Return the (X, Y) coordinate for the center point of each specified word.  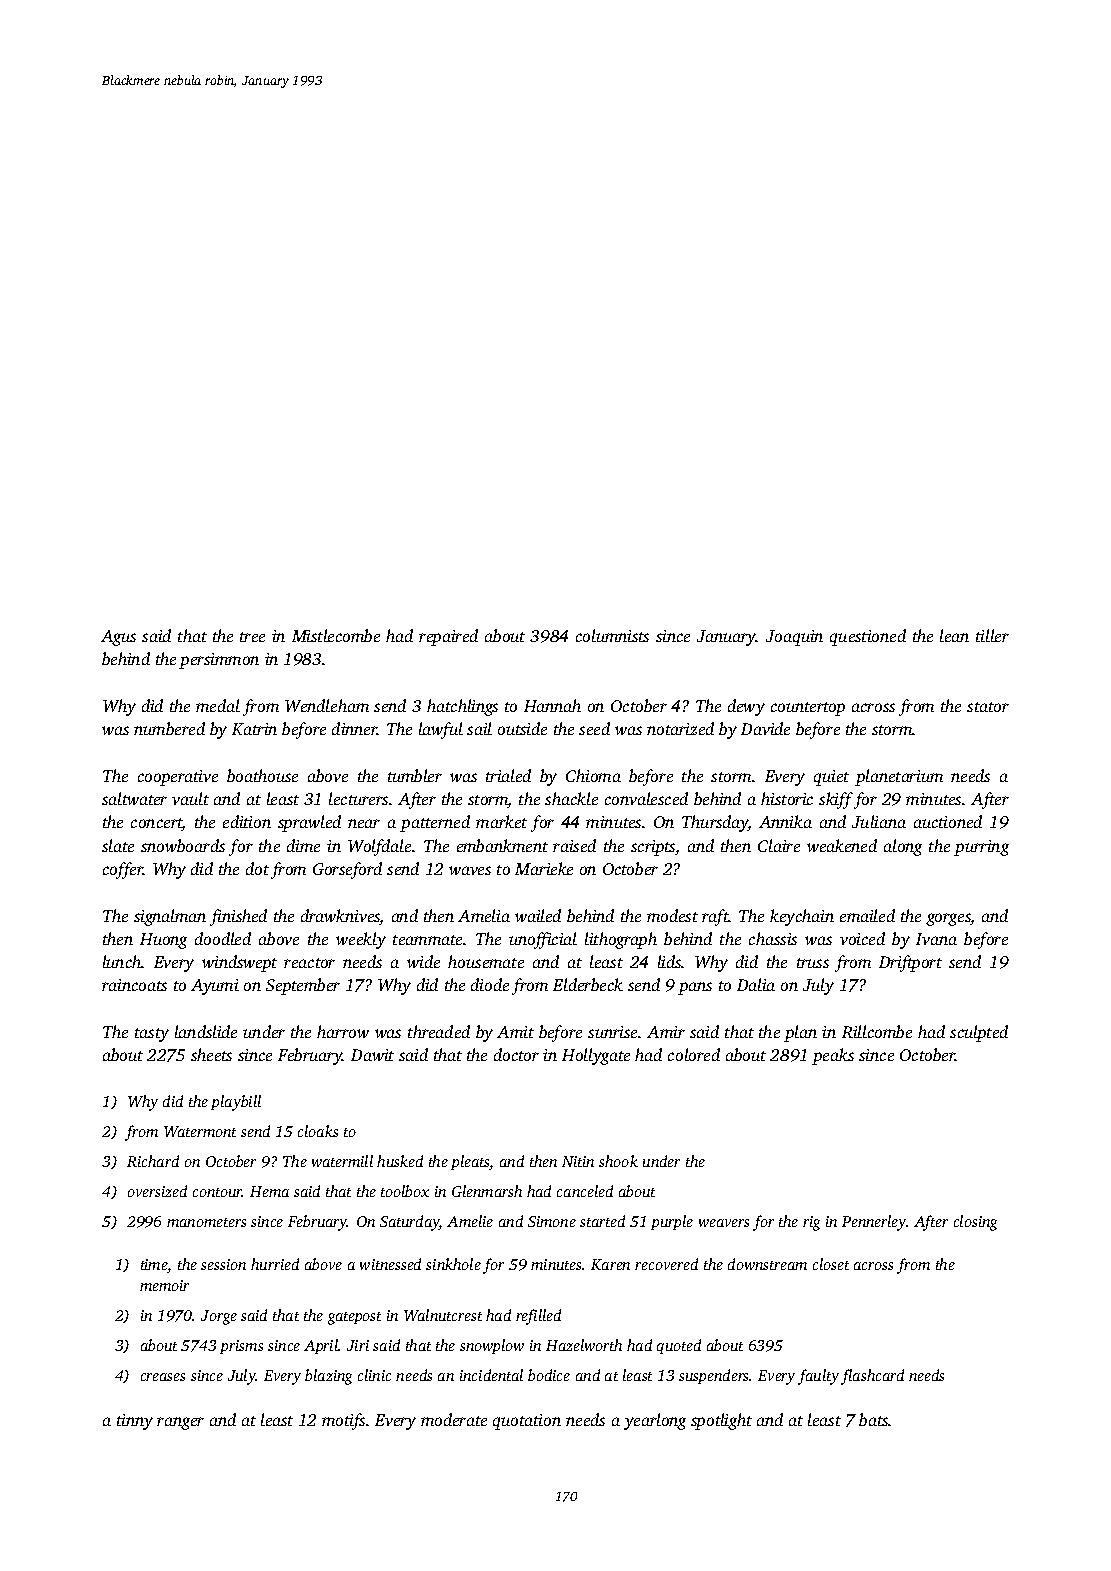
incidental (491, 1375)
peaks (833, 1056)
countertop (808, 709)
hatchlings (462, 707)
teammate (427, 940)
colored (694, 1054)
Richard (153, 1161)
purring (981, 848)
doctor (516, 1054)
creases (163, 1377)
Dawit (372, 1055)
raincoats (134, 985)
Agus (118, 638)
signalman (170, 917)
